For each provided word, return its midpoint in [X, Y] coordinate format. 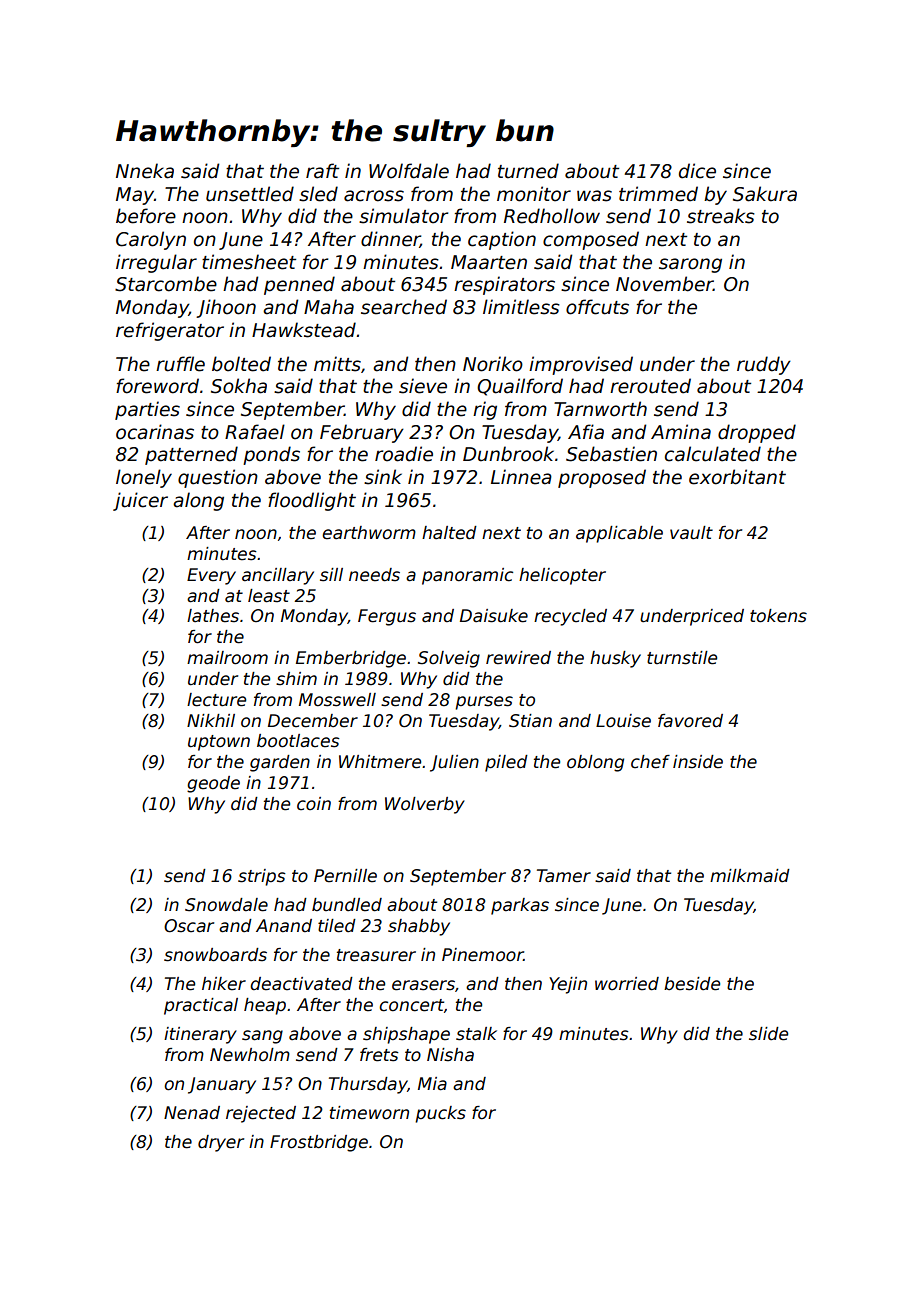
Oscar [189, 926]
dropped [757, 433]
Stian [530, 721]
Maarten [489, 262]
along [198, 501]
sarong [690, 265]
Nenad [192, 1113]
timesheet [249, 262]
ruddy [764, 365]
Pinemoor [483, 955]
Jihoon [226, 308]
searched [404, 307]
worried [627, 984]
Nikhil [211, 720]
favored [690, 721]
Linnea [521, 477]
